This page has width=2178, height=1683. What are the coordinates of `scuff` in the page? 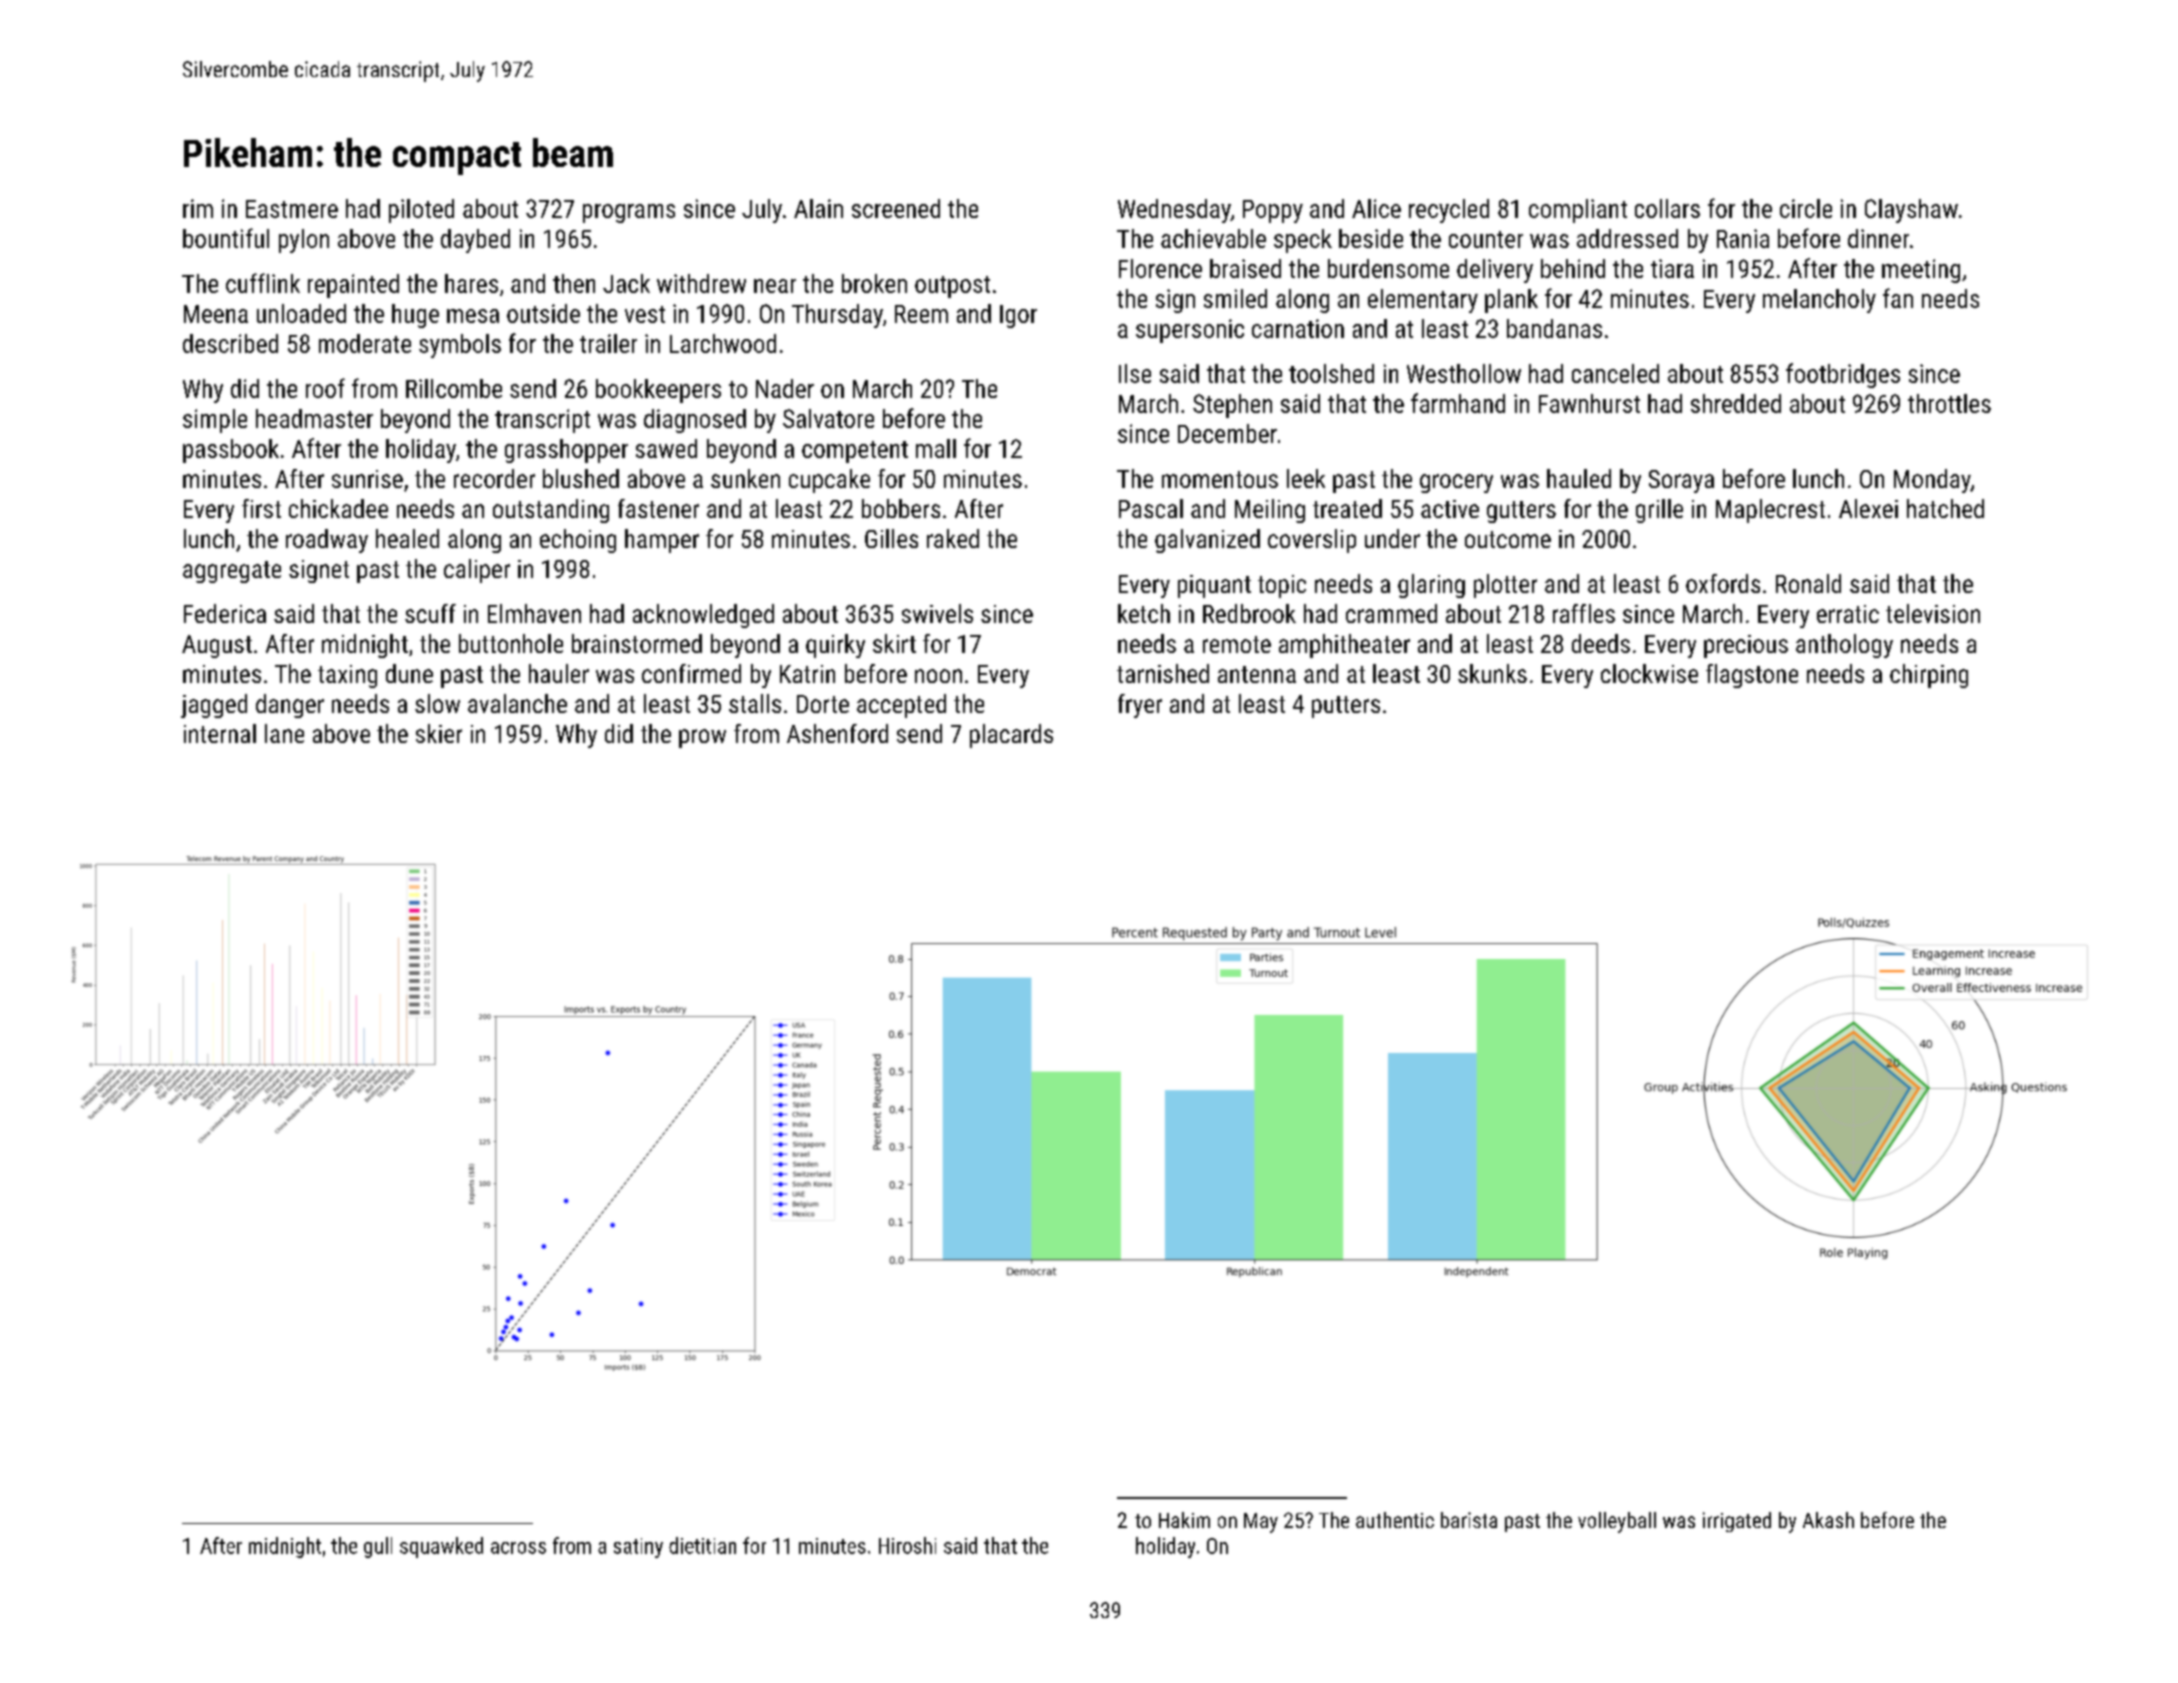 It's located at (430, 613).
